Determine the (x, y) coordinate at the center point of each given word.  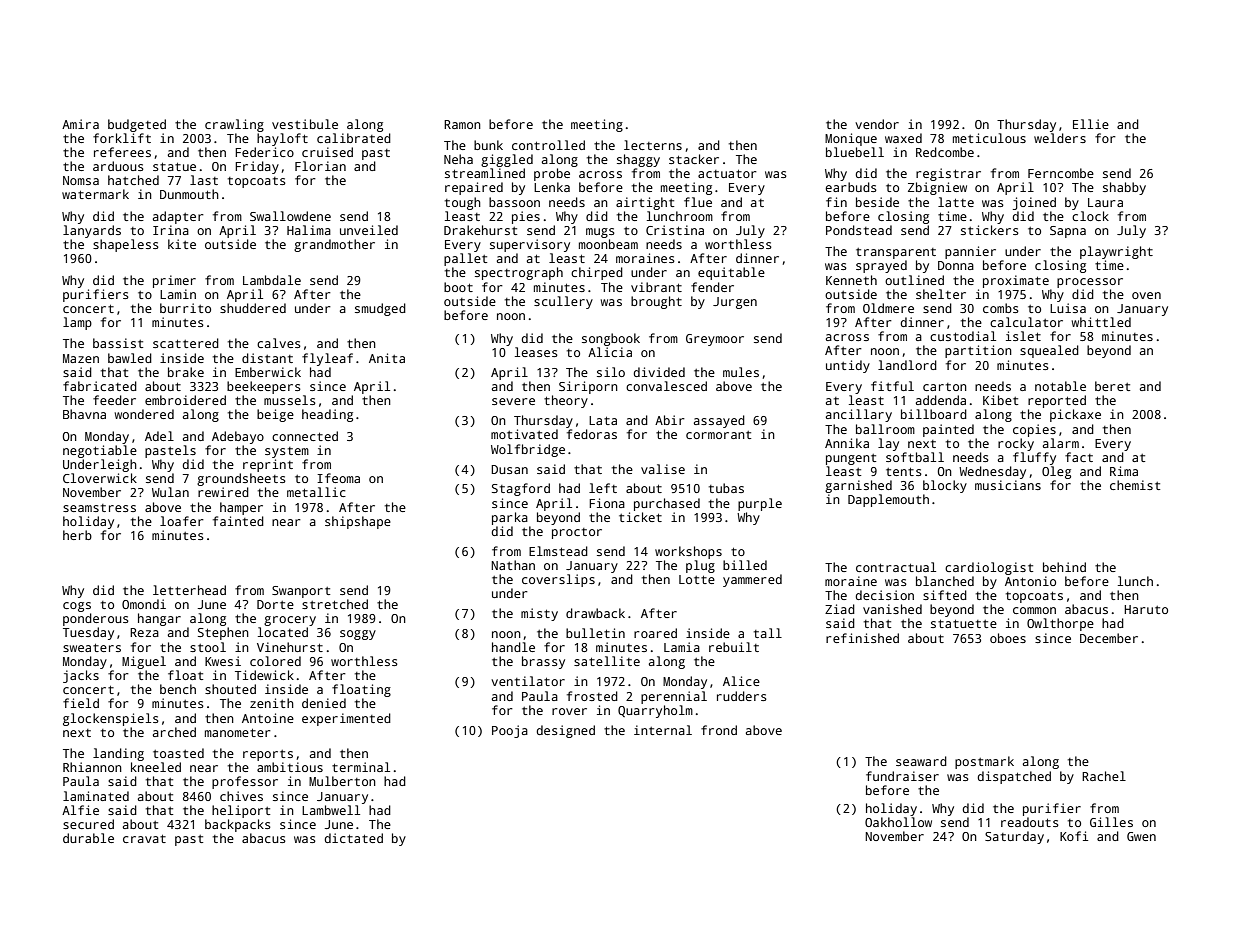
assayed (719, 421)
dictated (354, 838)
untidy (848, 366)
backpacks (238, 825)
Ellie (1091, 124)
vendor (877, 124)
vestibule (305, 124)
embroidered (185, 400)
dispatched (1014, 777)
